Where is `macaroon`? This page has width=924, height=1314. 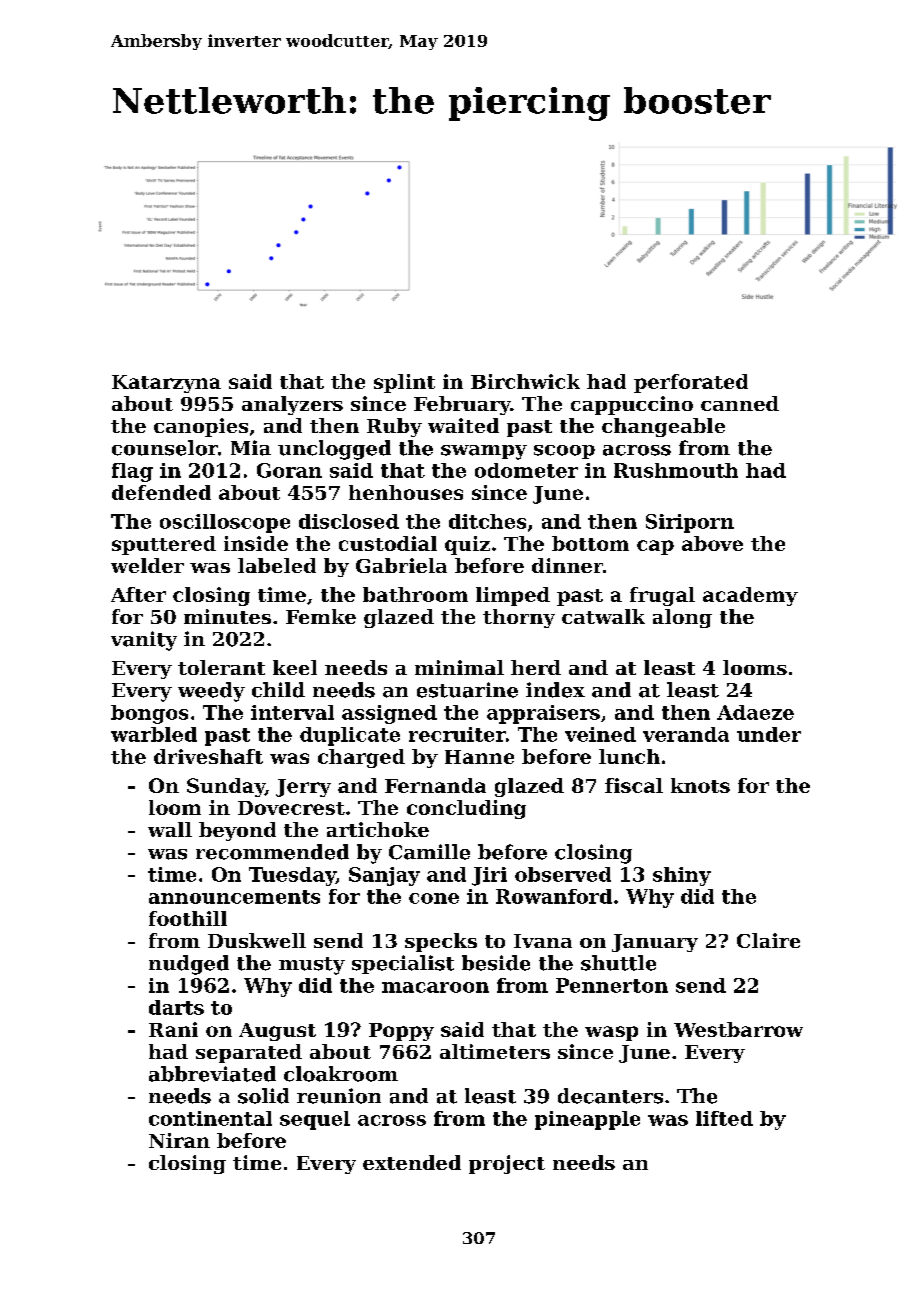 macaroon is located at coordinates (435, 987).
